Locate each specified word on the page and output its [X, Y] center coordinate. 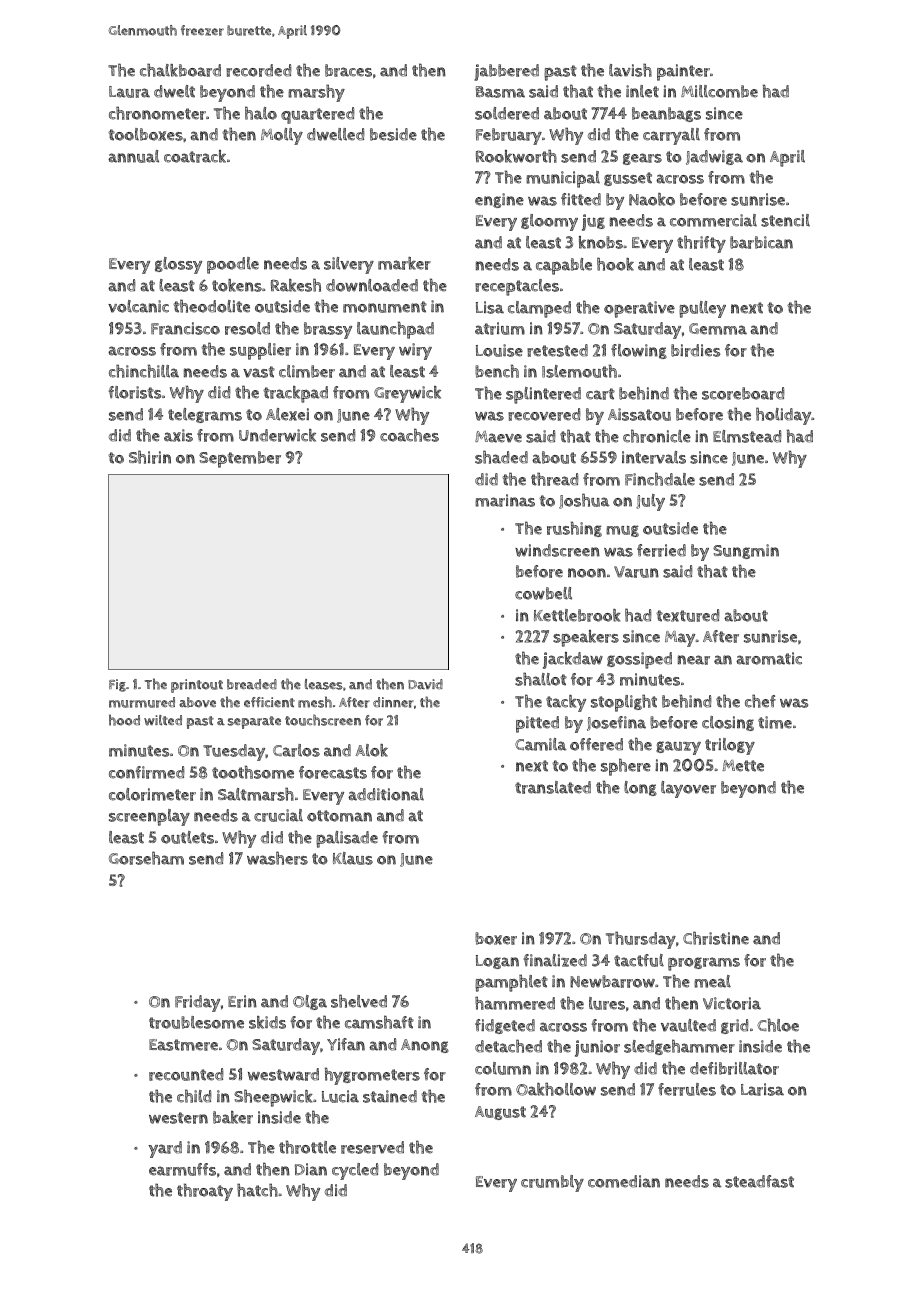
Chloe [778, 1025]
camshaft [379, 1022]
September [240, 459]
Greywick [407, 394]
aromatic [769, 658]
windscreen [557, 550]
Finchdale [660, 479]
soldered [507, 113]
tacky [566, 703]
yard [165, 1149]
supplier [260, 351]
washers [277, 858]
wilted [163, 720]
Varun [636, 572]
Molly [282, 136]
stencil [785, 220]
